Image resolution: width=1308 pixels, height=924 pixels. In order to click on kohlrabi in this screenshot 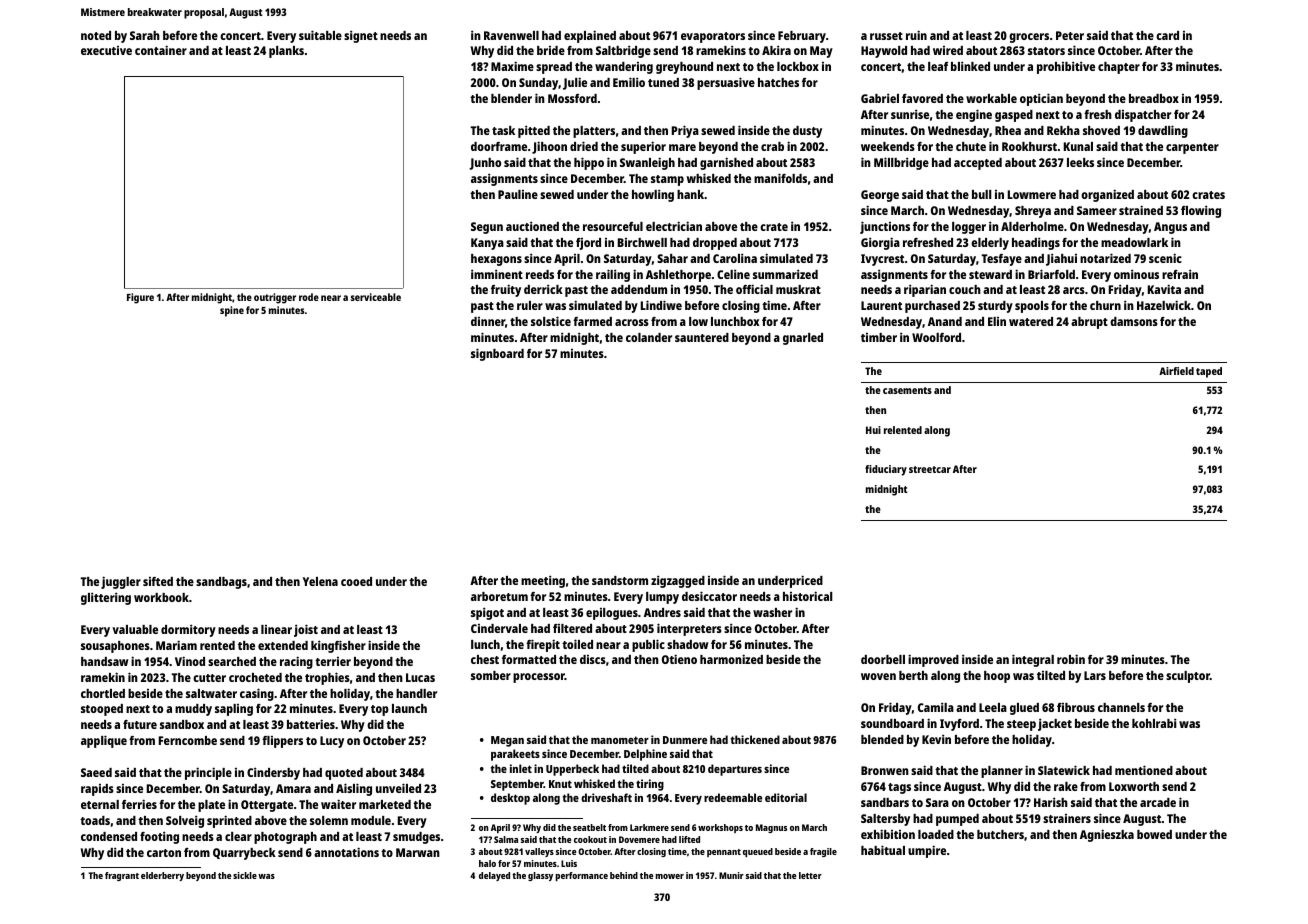, I will do `click(1154, 723)`.
